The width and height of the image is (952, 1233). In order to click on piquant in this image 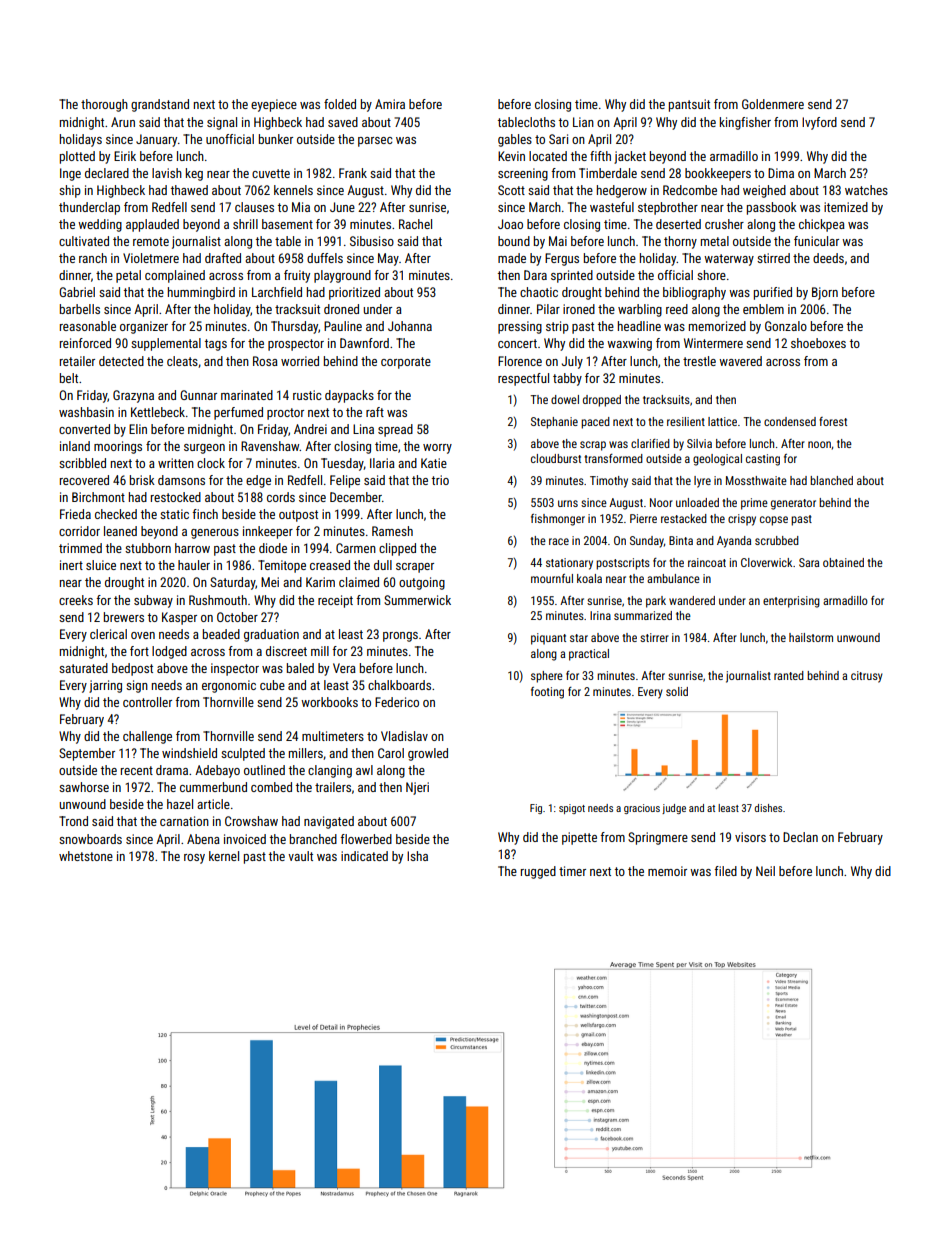, I will do `click(548, 639)`.
